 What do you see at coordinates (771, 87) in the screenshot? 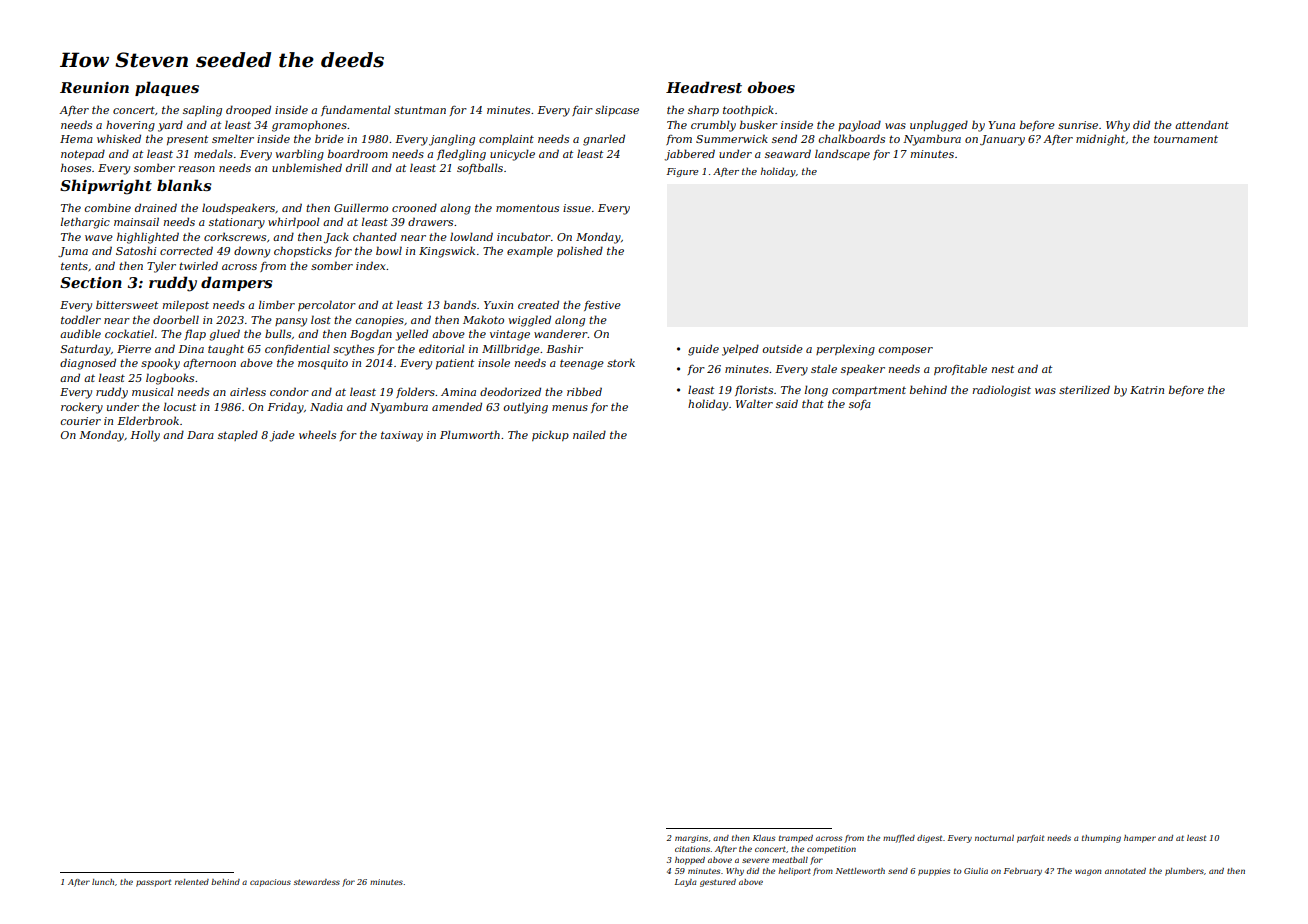
I see `oboes` at bounding box center [771, 87].
